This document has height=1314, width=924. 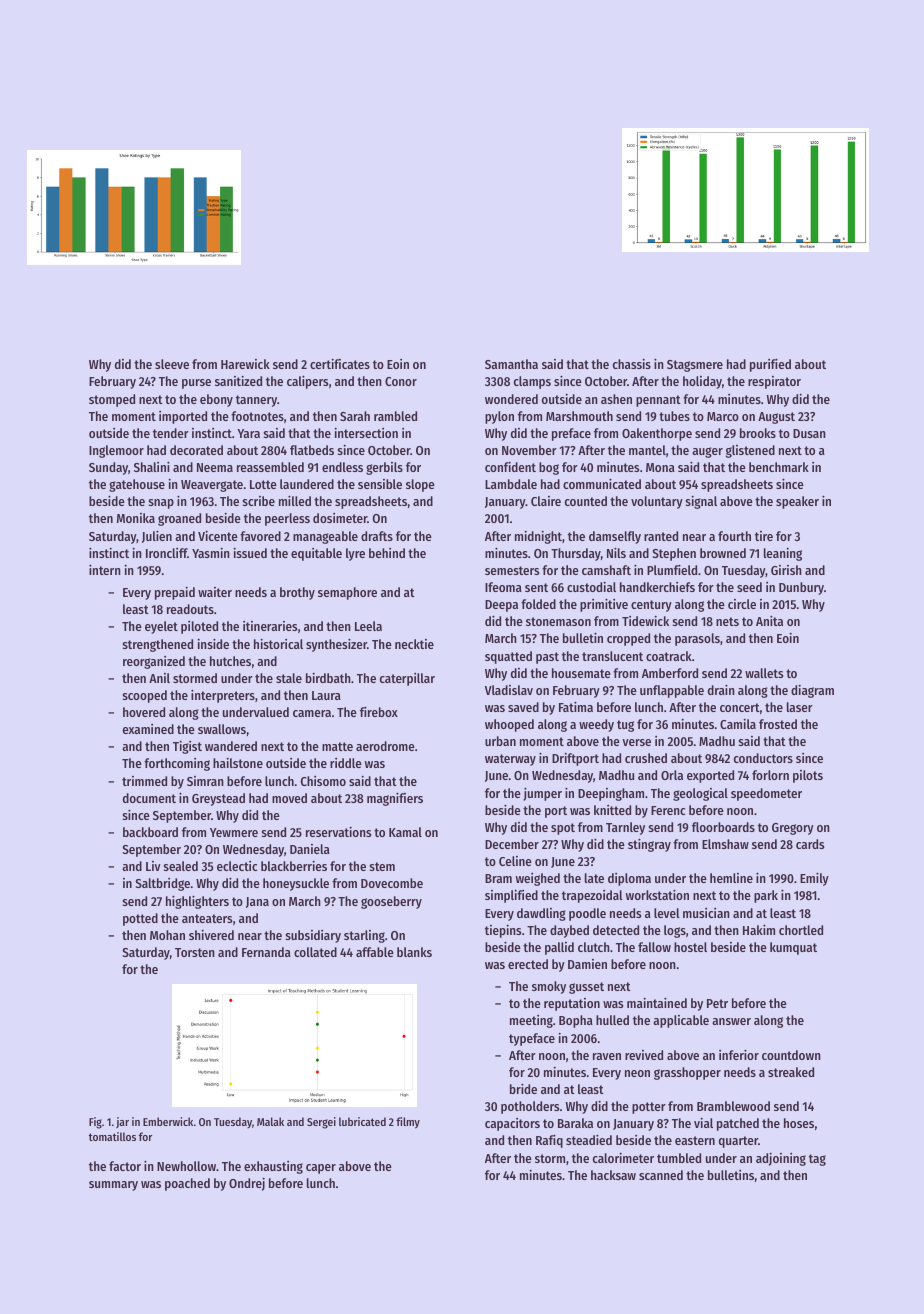 What do you see at coordinates (230, 661) in the document?
I see `hutches` at bounding box center [230, 661].
